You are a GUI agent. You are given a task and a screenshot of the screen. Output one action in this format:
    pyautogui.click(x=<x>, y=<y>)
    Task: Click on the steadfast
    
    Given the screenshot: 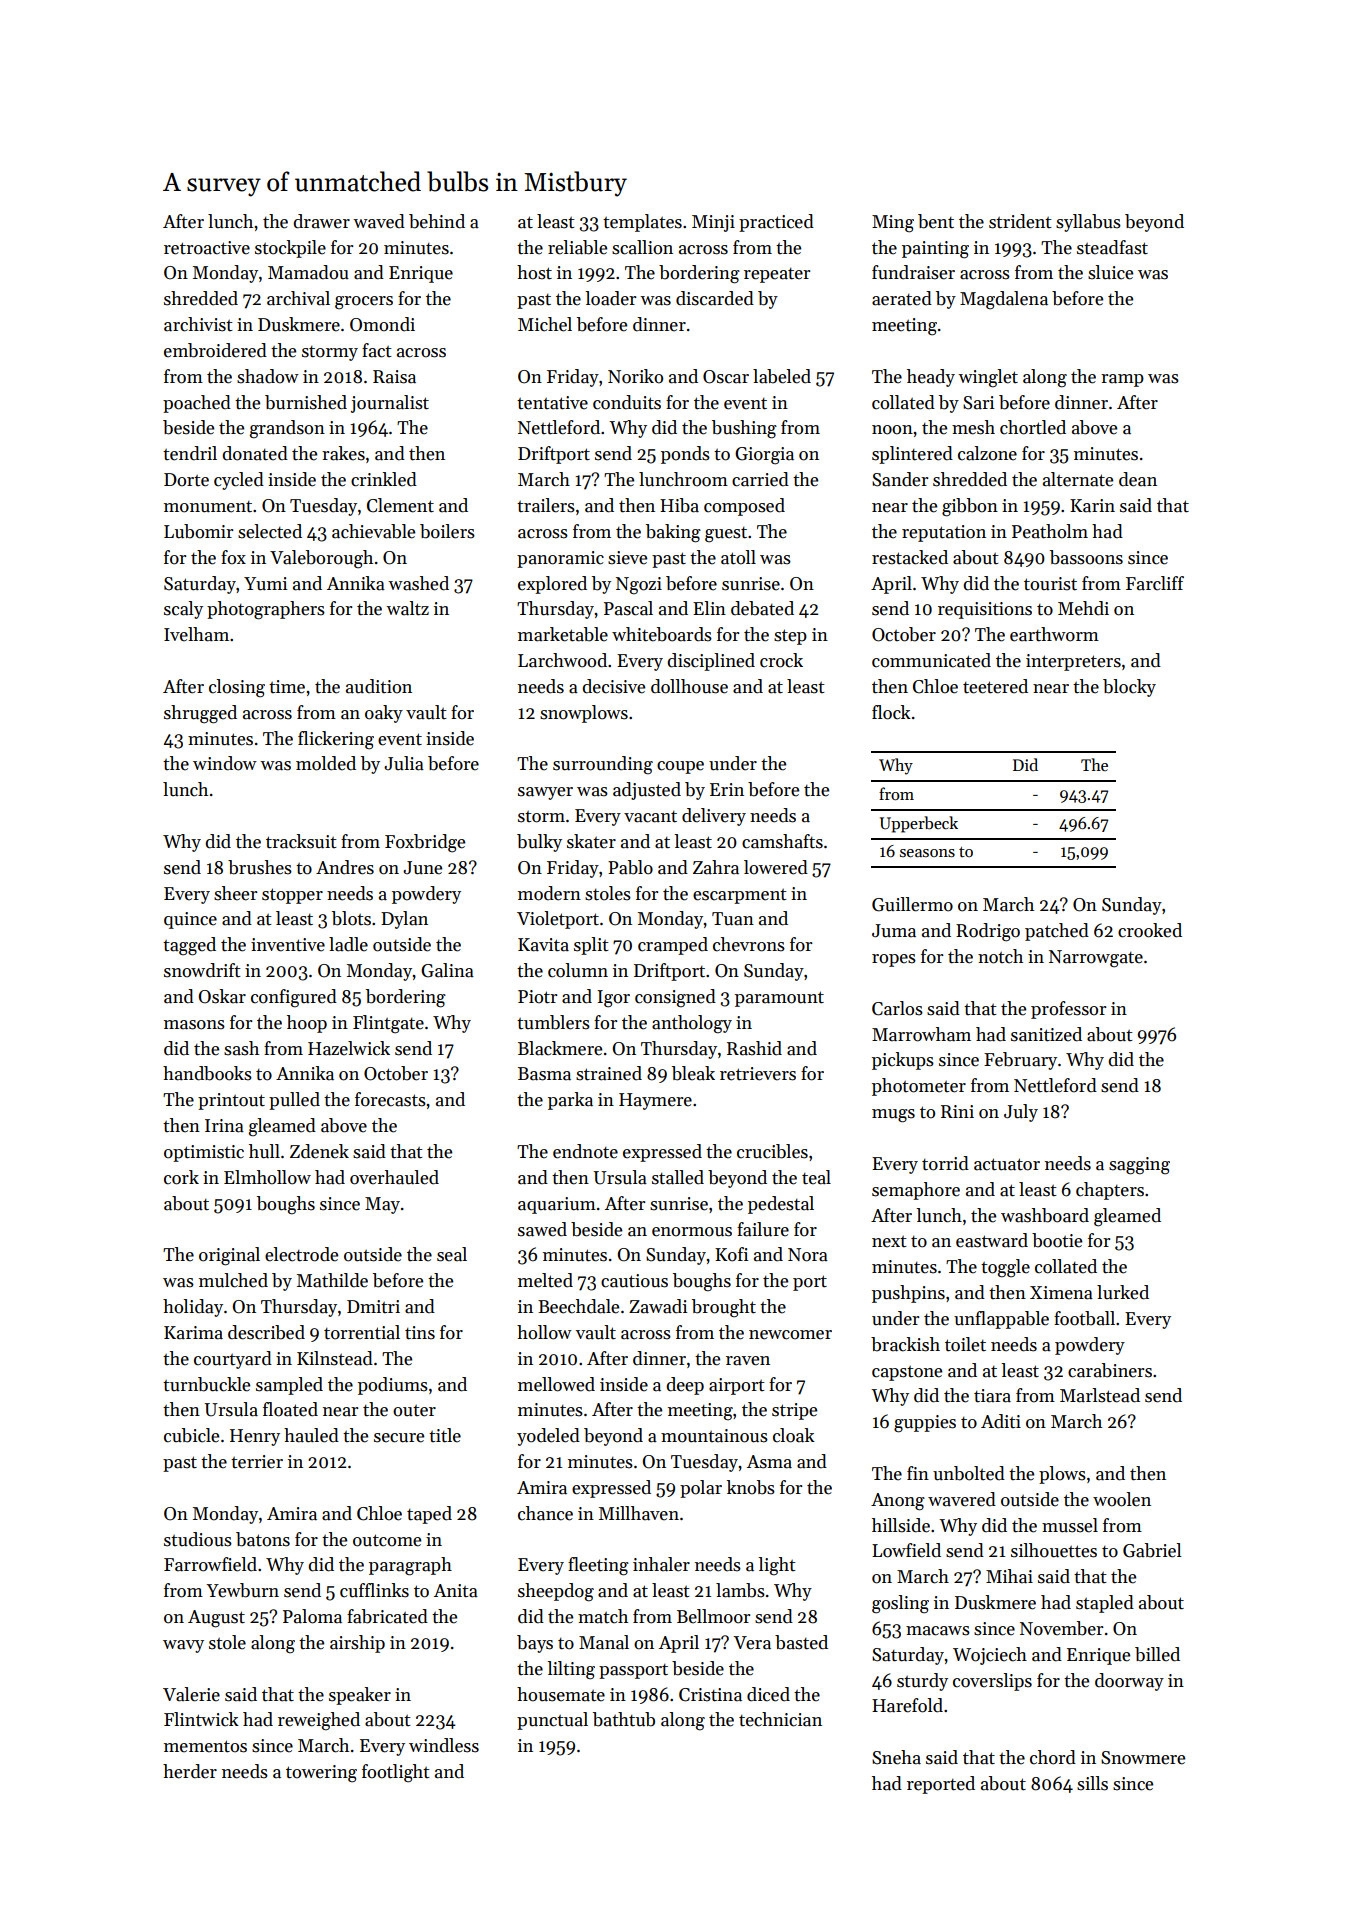 What is the action you would take?
    pyautogui.click(x=1112, y=247)
